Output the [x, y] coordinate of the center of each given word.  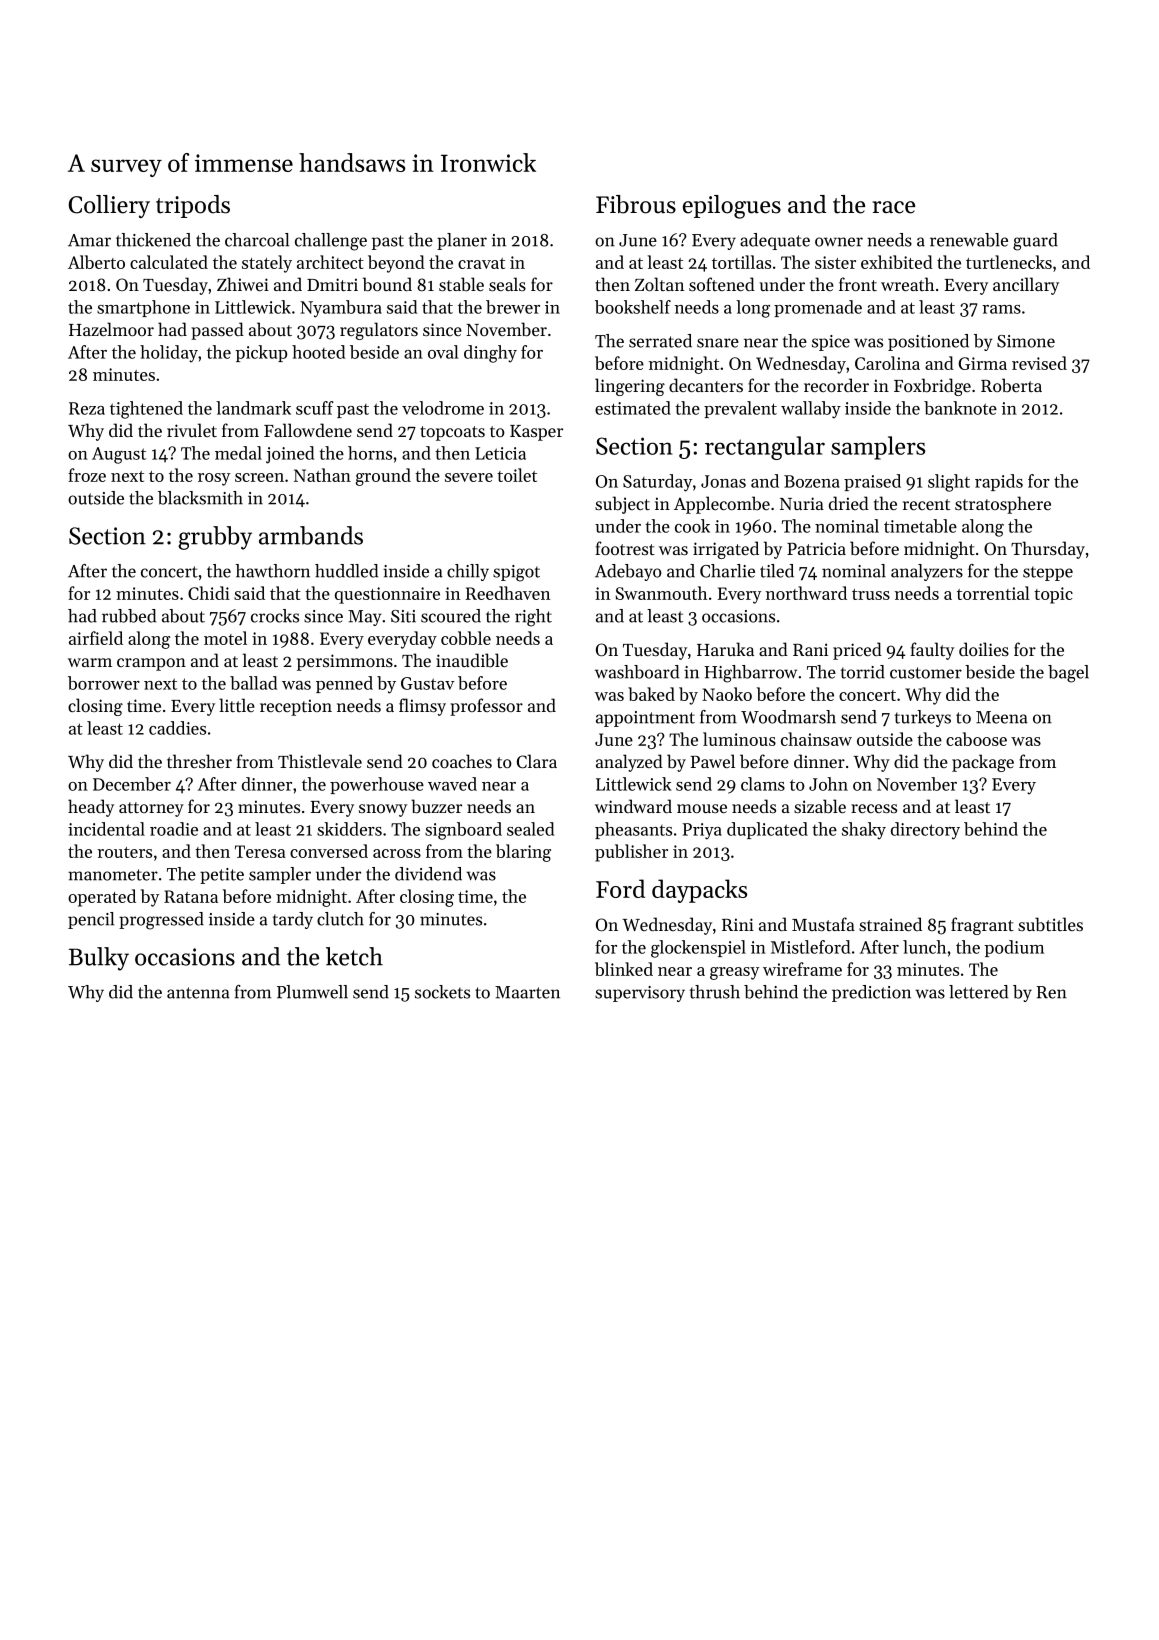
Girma [982, 363]
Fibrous [636, 204]
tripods [193, 206]
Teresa [260, 851]
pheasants [633, 830]
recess [874, 808]
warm [90, 662]
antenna [198, 993]
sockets [442, 992]
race [894, 207]
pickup [261, 353]
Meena [1002, 717]
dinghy [490, 354]
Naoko [727, 694]
